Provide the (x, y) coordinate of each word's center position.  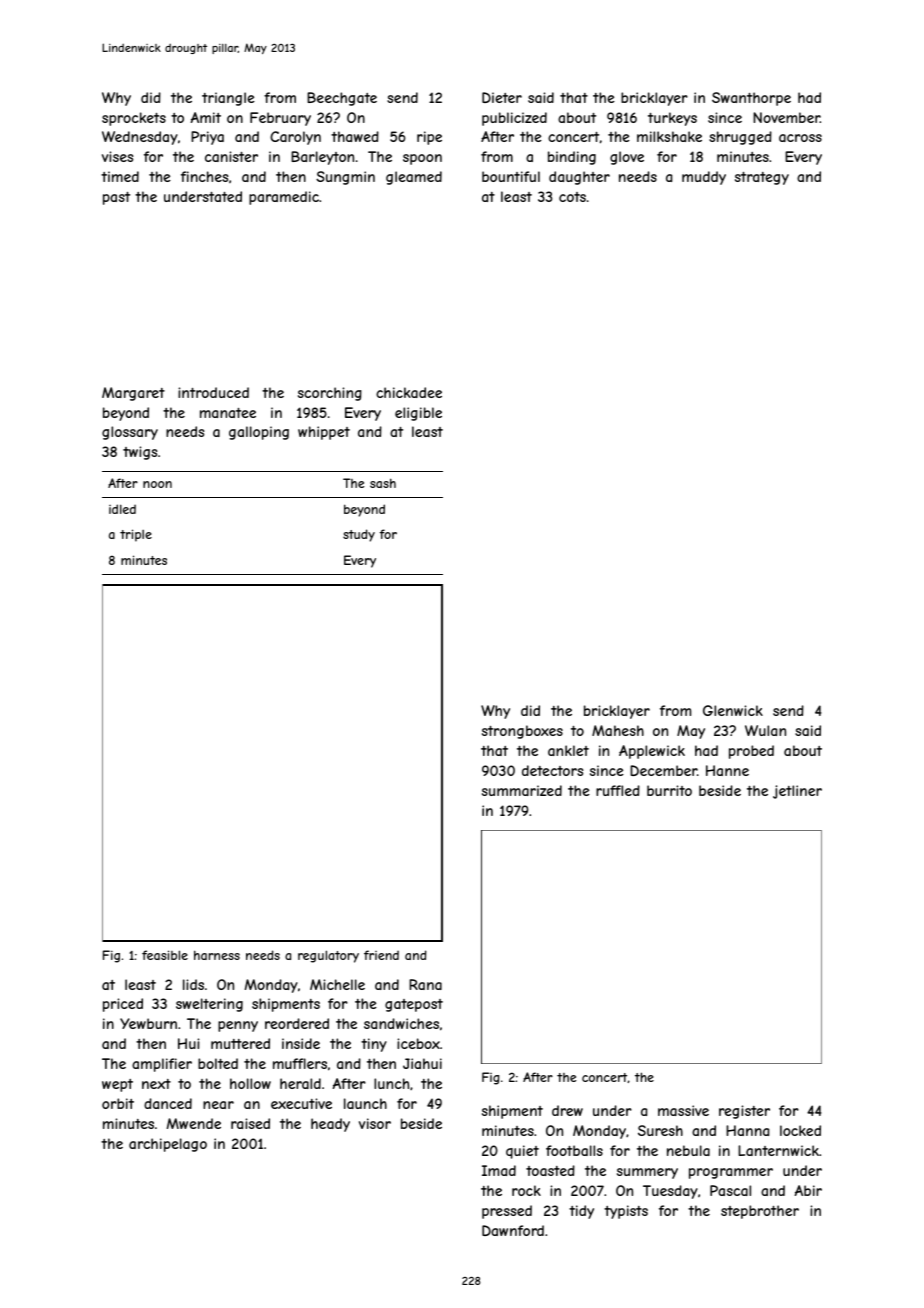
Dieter (502, 97)
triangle (228, 99)
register (744, 1112)
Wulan (765, 730)
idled (122, 509)
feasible (165, 955)
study (359, 535)
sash (383, 483)
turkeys (672, 119)
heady (330, 1125)
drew (567, 1110)
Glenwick (733, 710)
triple (136, 535)
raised (250, 1123)
